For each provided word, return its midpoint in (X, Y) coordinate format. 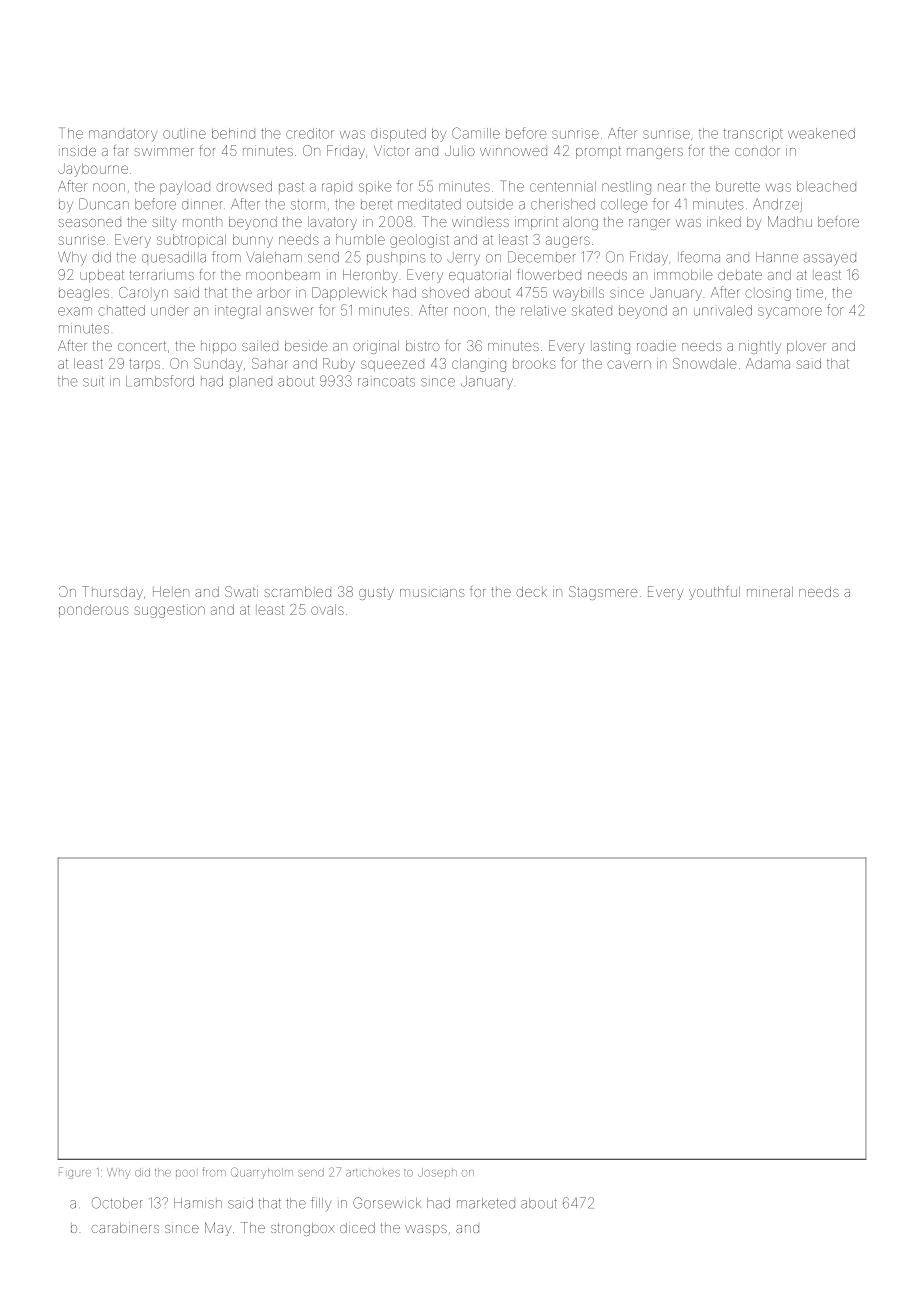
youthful (714, 593)
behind (233, 133)
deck (531, 592)
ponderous (94, 610)
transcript (753, 134)
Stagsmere (603, 593)
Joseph (437, 1172)
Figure (75, 1173)
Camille (476, 133)
